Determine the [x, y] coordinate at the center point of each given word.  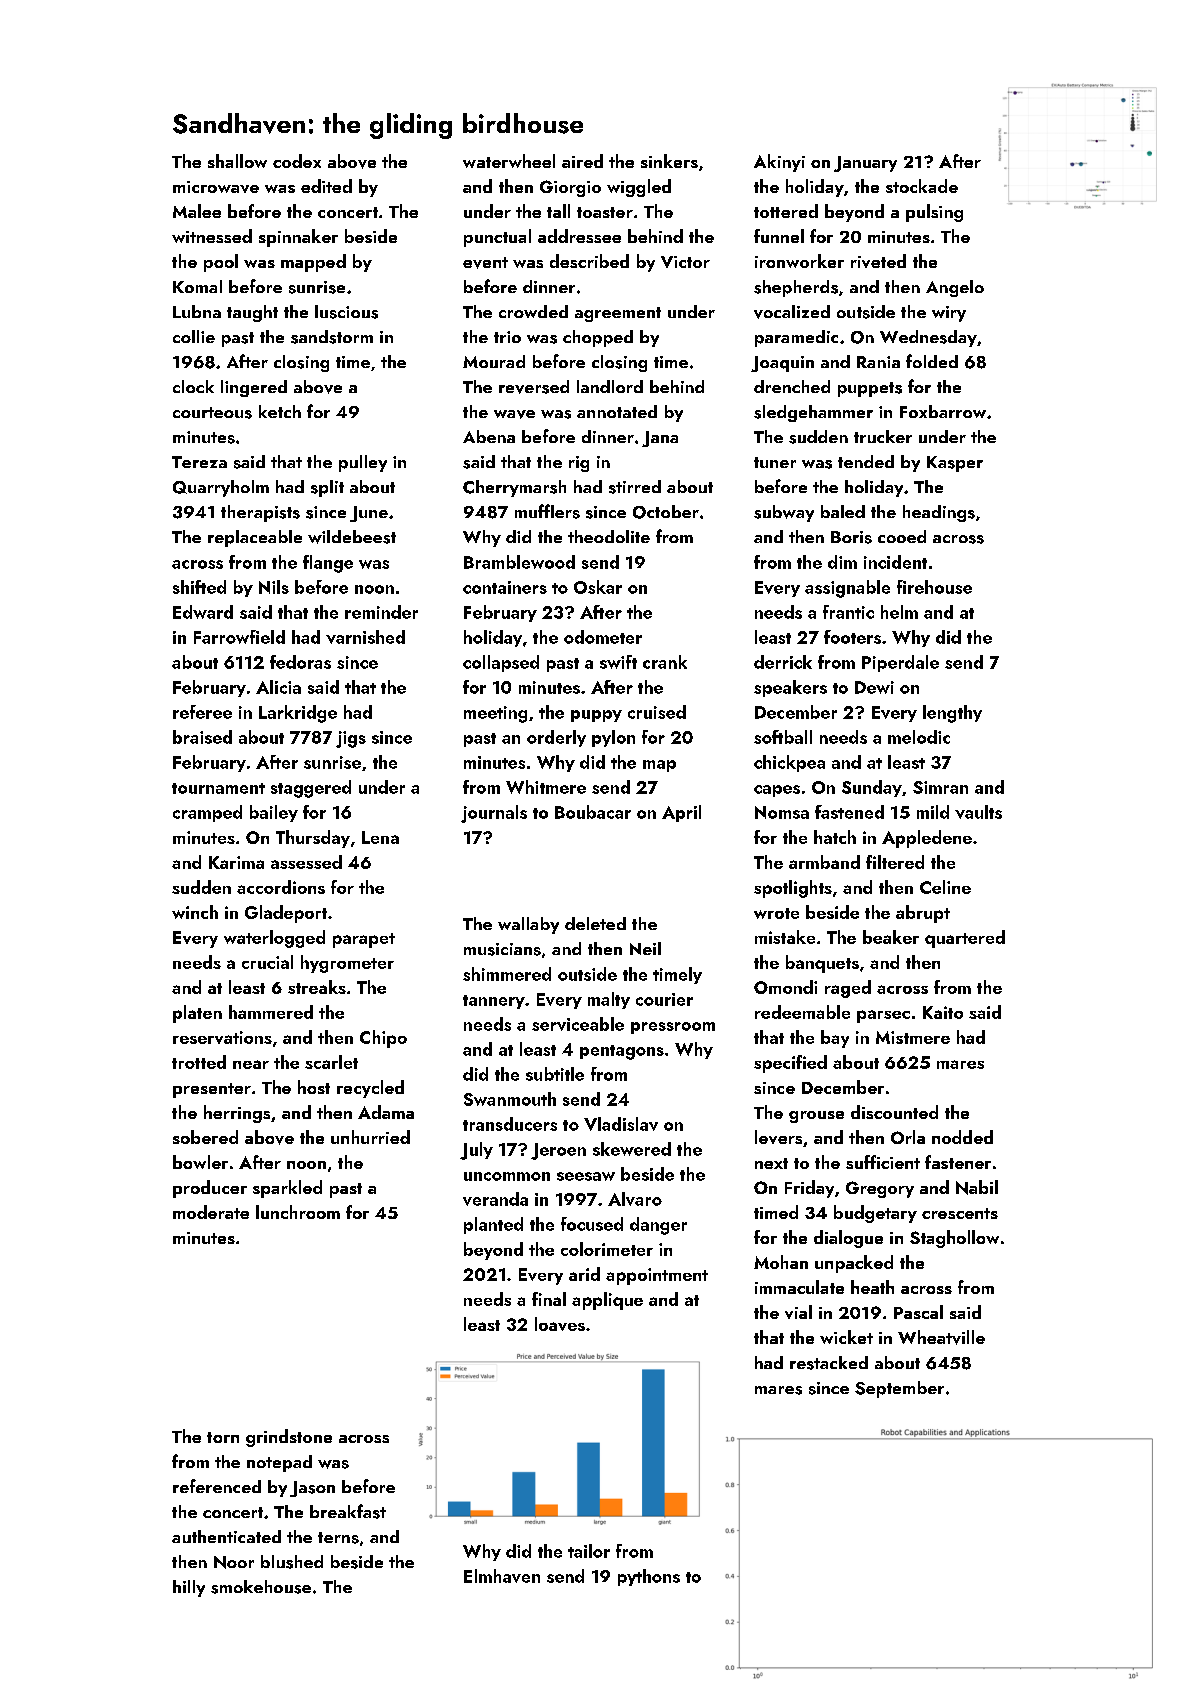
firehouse [934, 587]
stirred [635, 487]
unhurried [370, 1137]
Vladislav [621, 1124]
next [771, 1163]
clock [193, 386]
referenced [217, 1486]
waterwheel [509, 161]
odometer [603, 637]
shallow [237, 161]
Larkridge [298, 714]
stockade [922, 186]
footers [852, 637]
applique [607, 1301]
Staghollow [954, 1239]
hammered [271, 1012]
